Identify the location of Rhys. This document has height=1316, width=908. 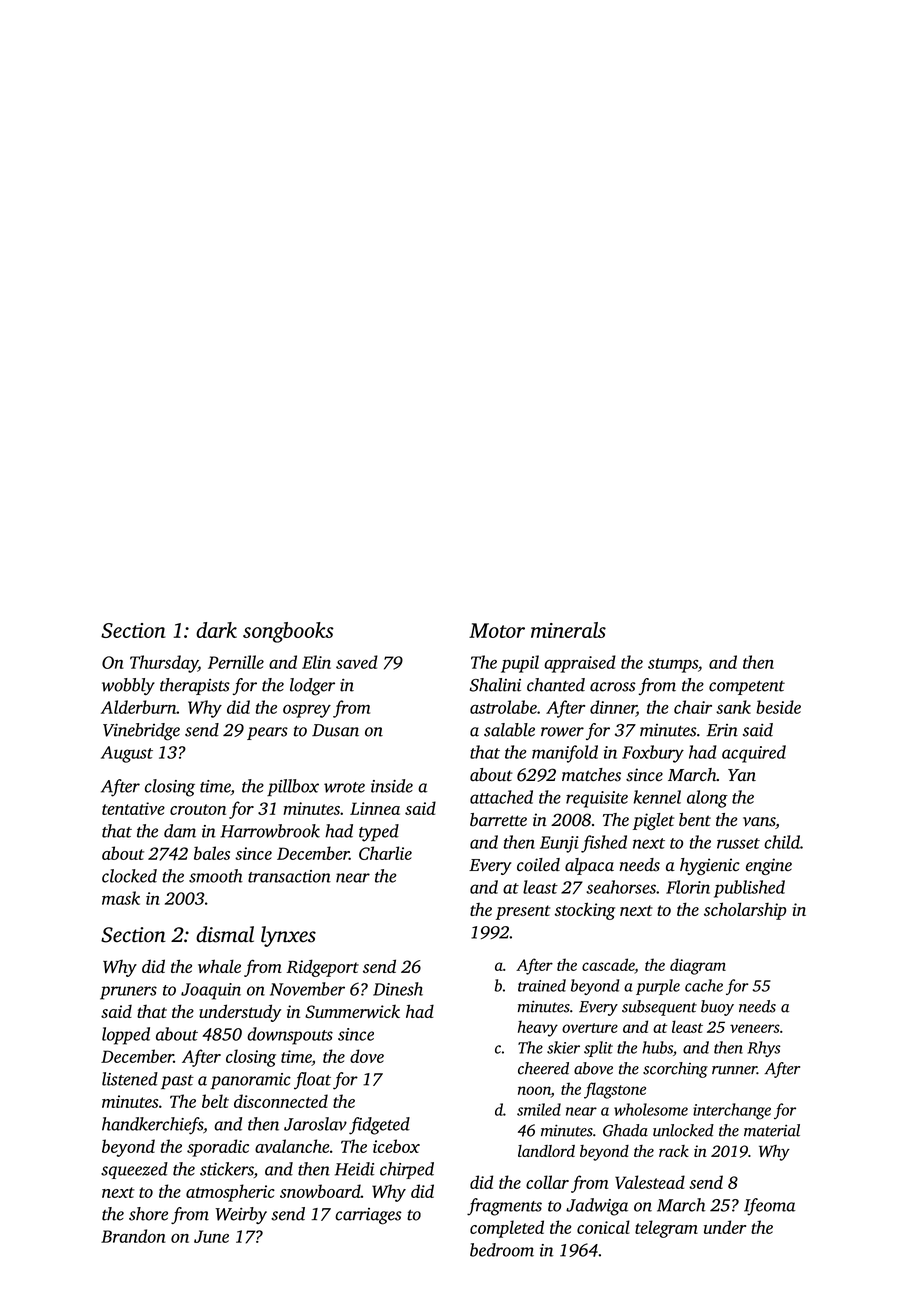
(764, 1049).
